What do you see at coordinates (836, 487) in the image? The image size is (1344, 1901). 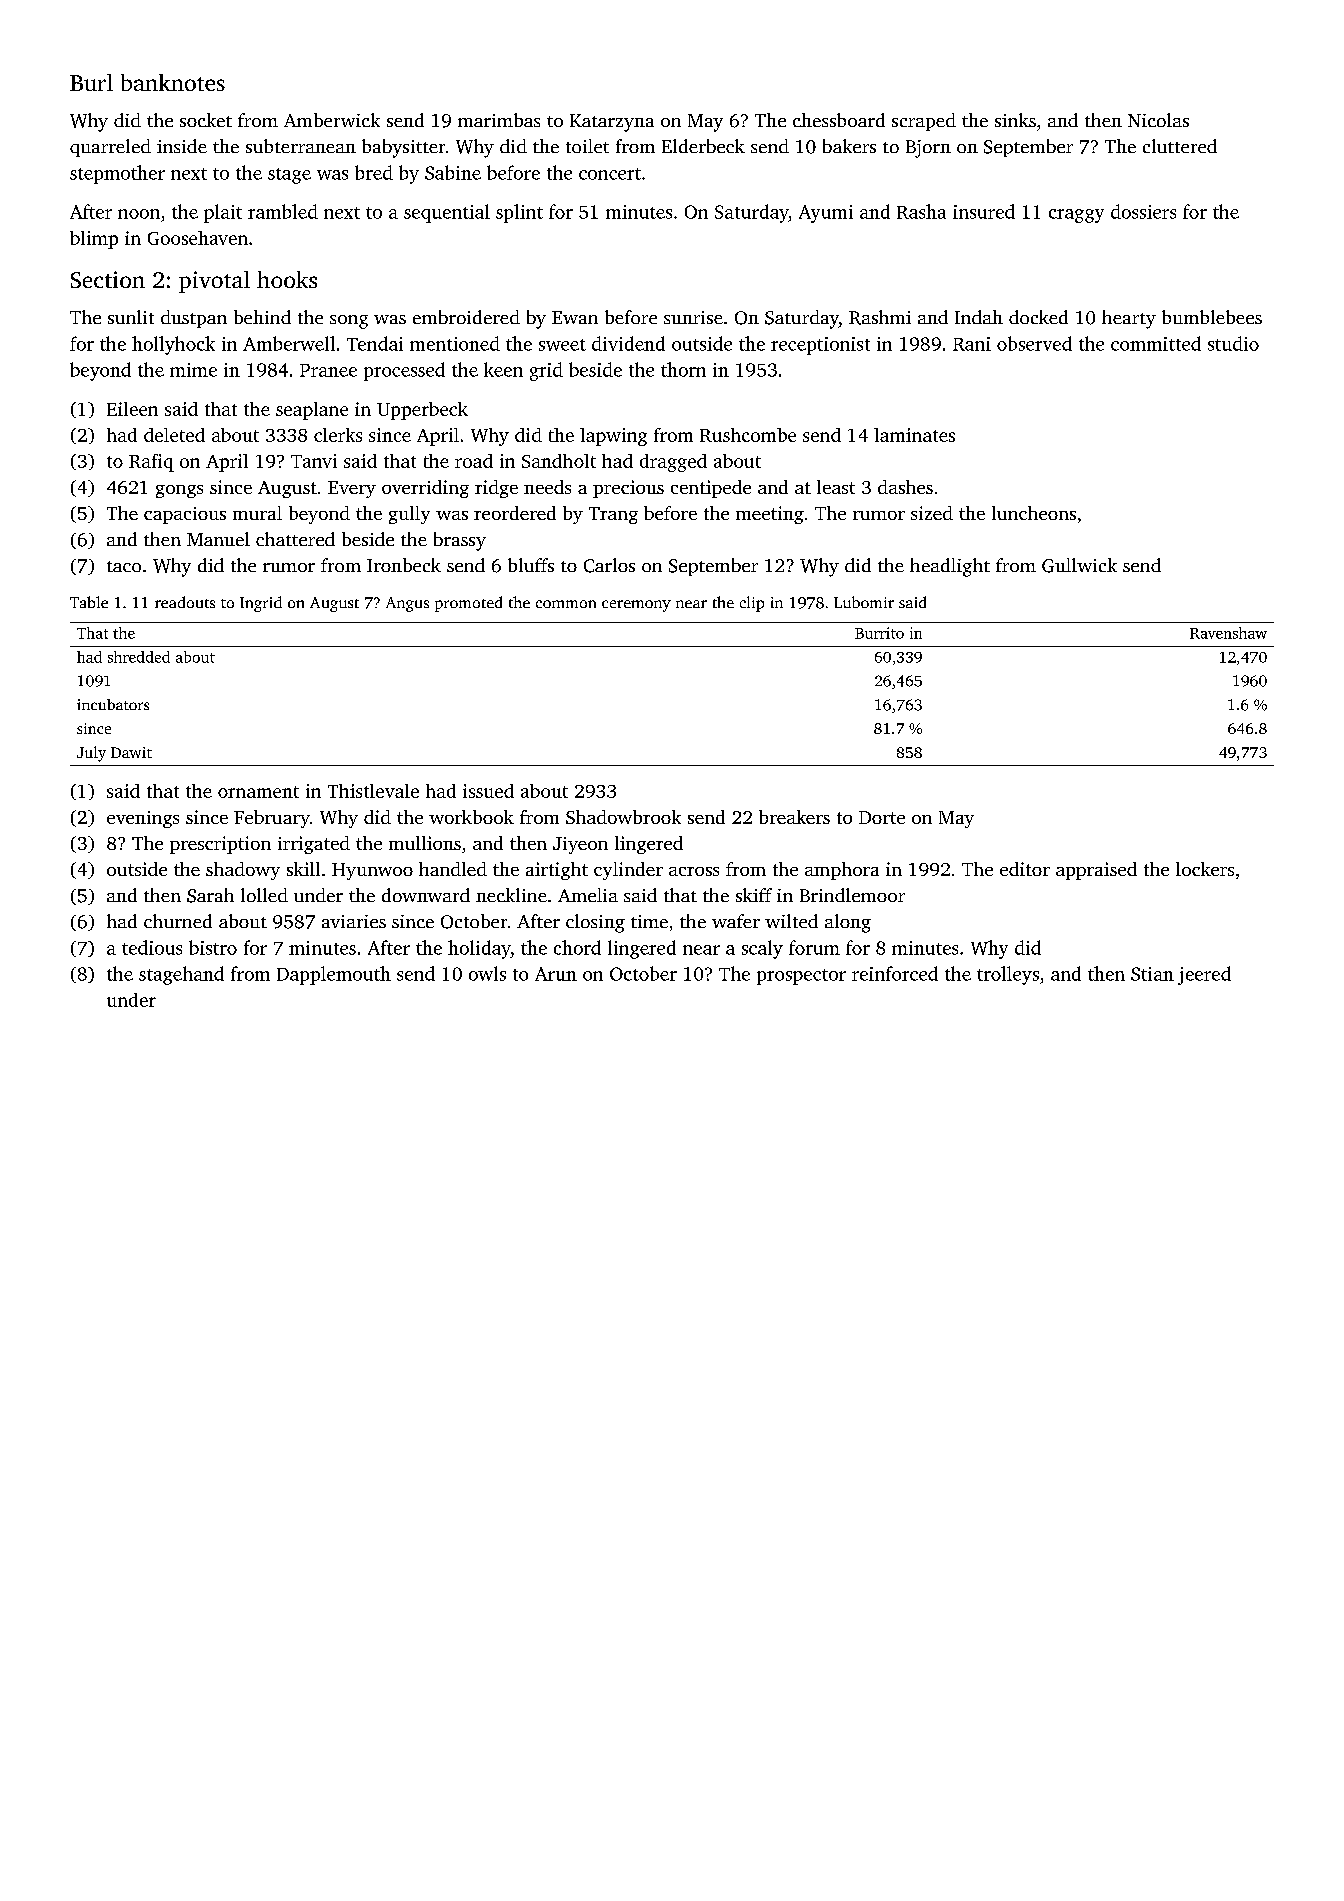 I see `least` at bounding box center [836, 487].
